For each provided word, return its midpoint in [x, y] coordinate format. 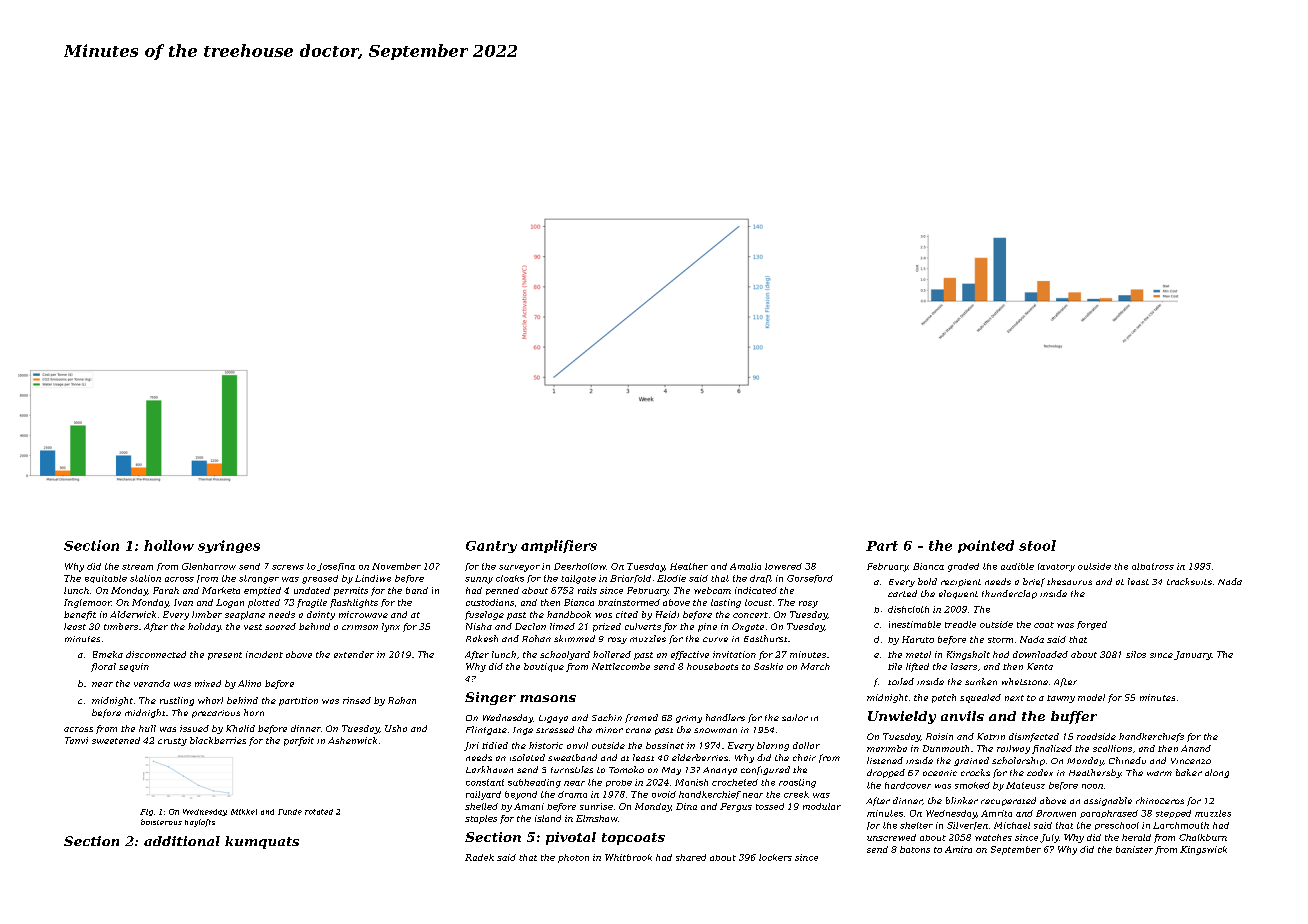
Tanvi [76, 740]
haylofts [200, 823]
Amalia [745, 566]
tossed [770, 806]
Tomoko [626, 769]
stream [137, 567]
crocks [975, 772]
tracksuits [1189, 581]
